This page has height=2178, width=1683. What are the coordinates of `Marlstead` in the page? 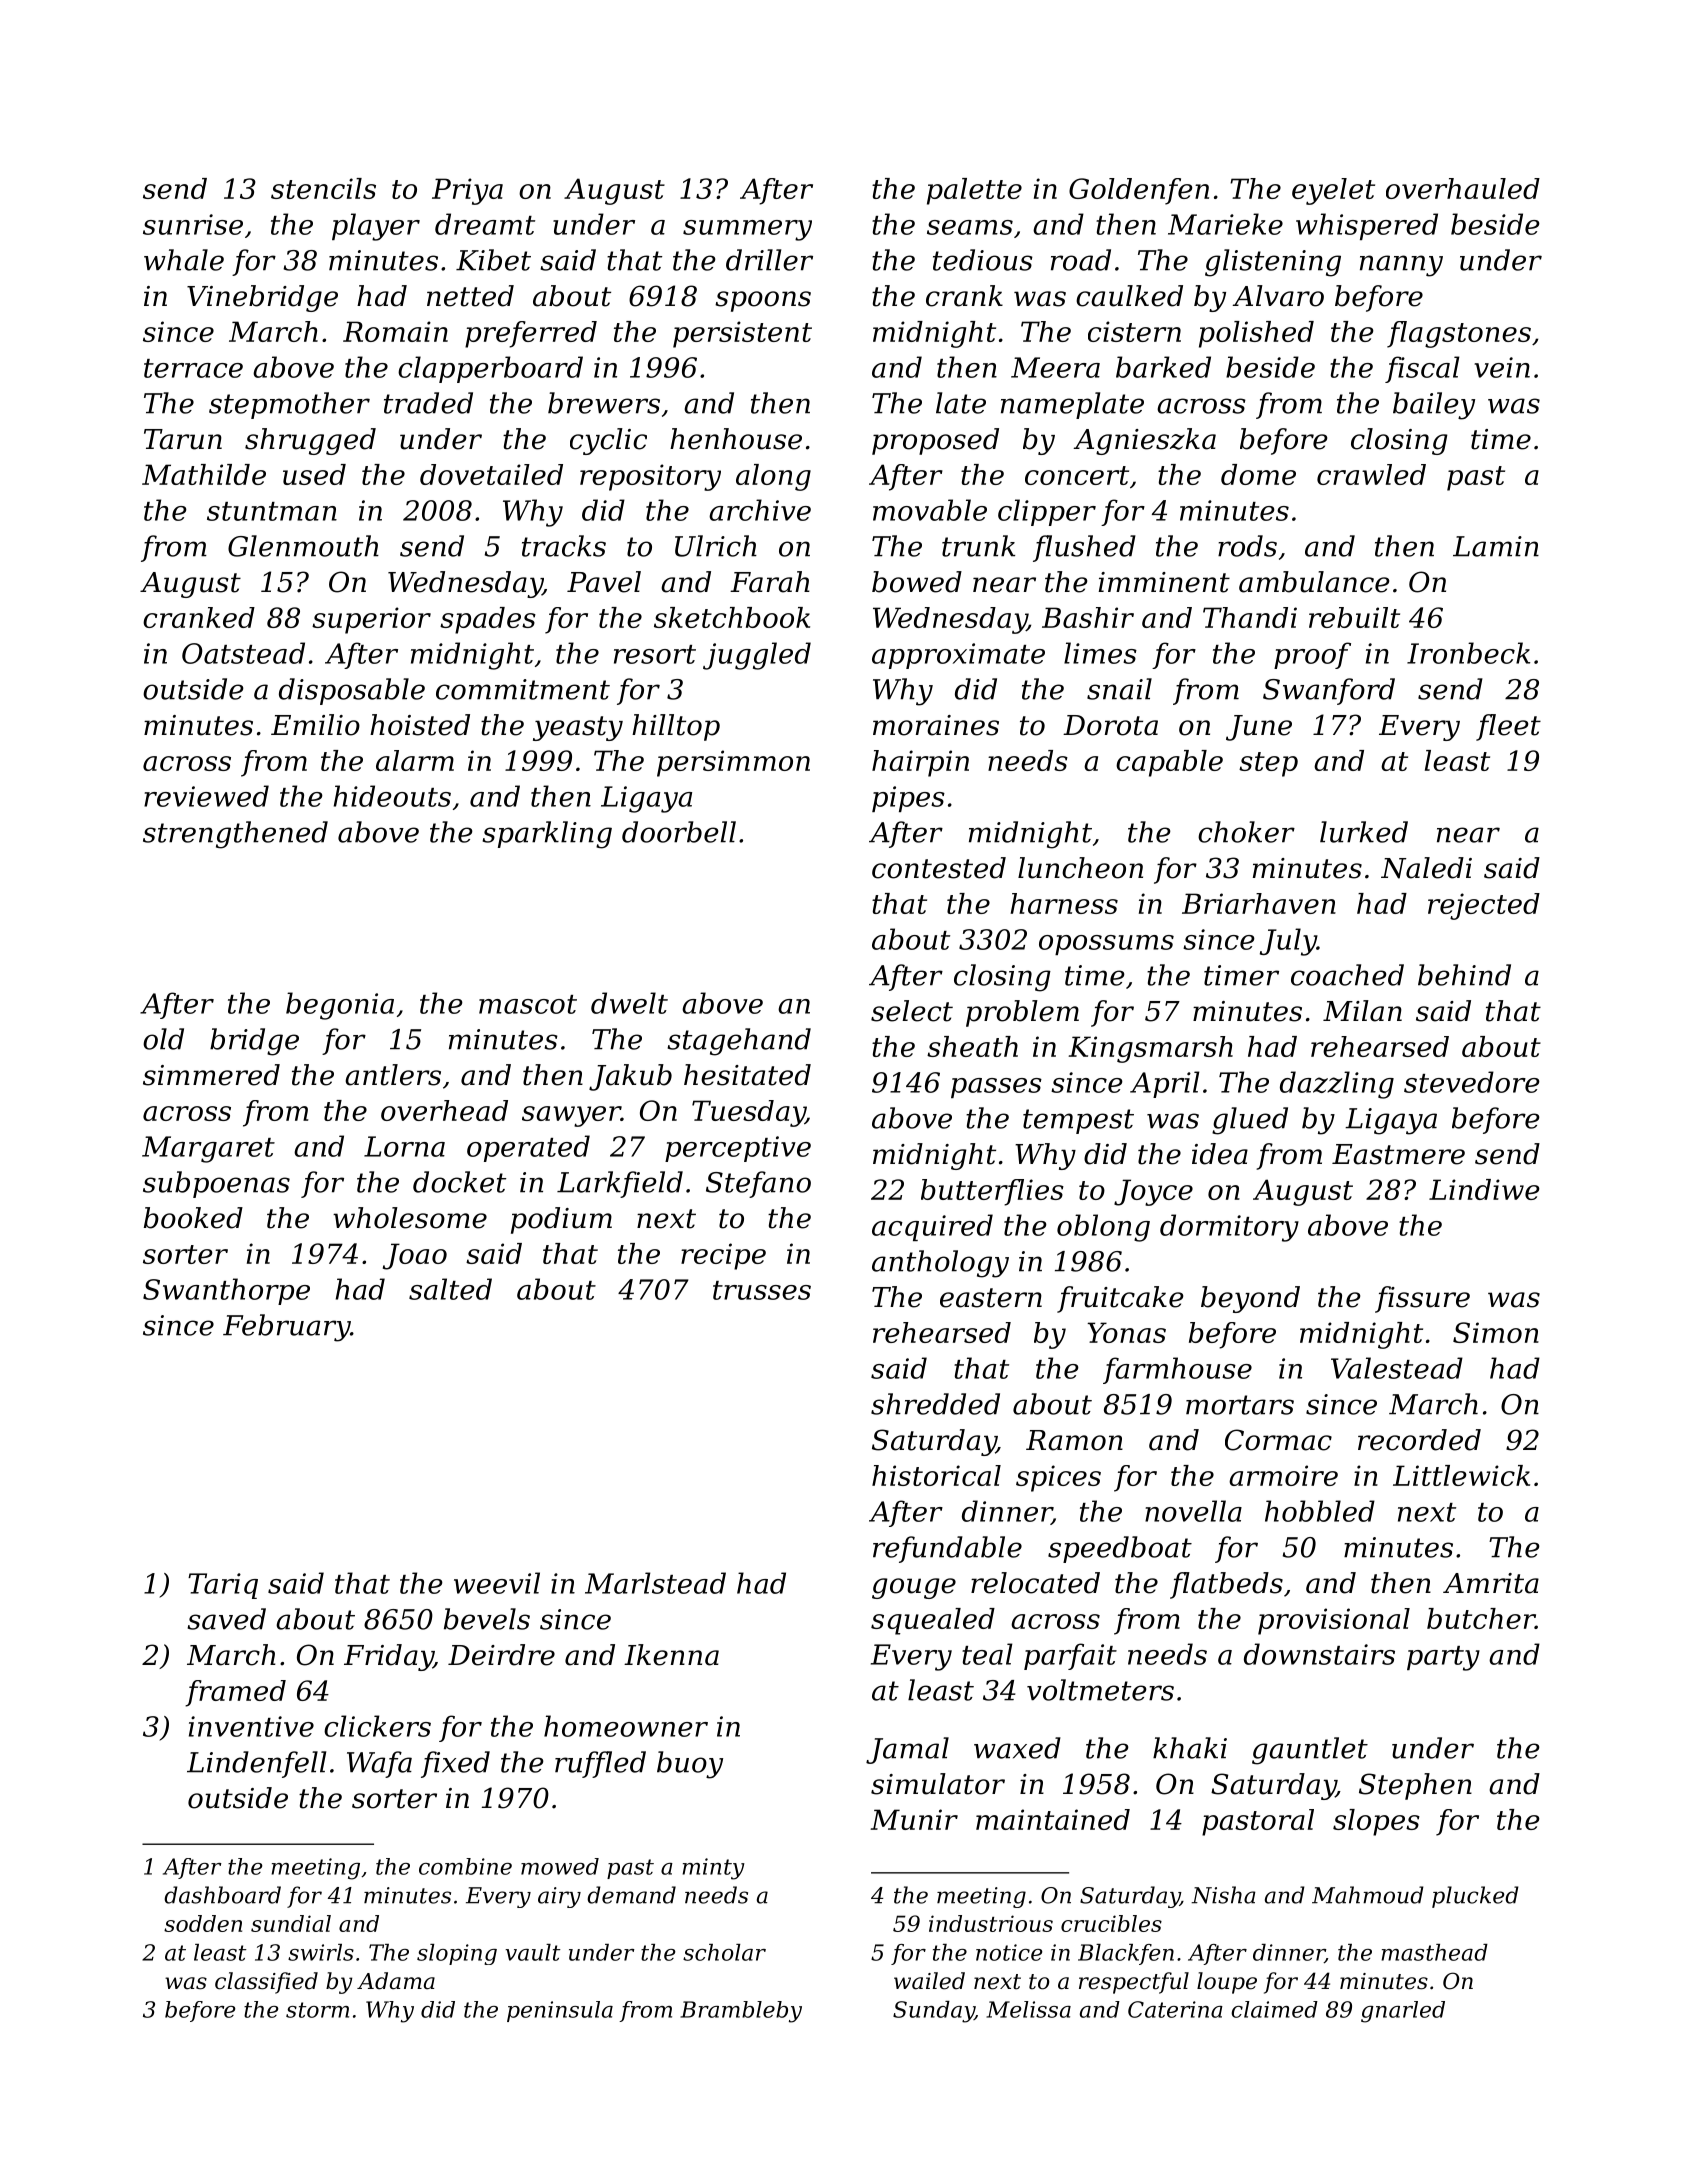 It's located at (655, 1583).
